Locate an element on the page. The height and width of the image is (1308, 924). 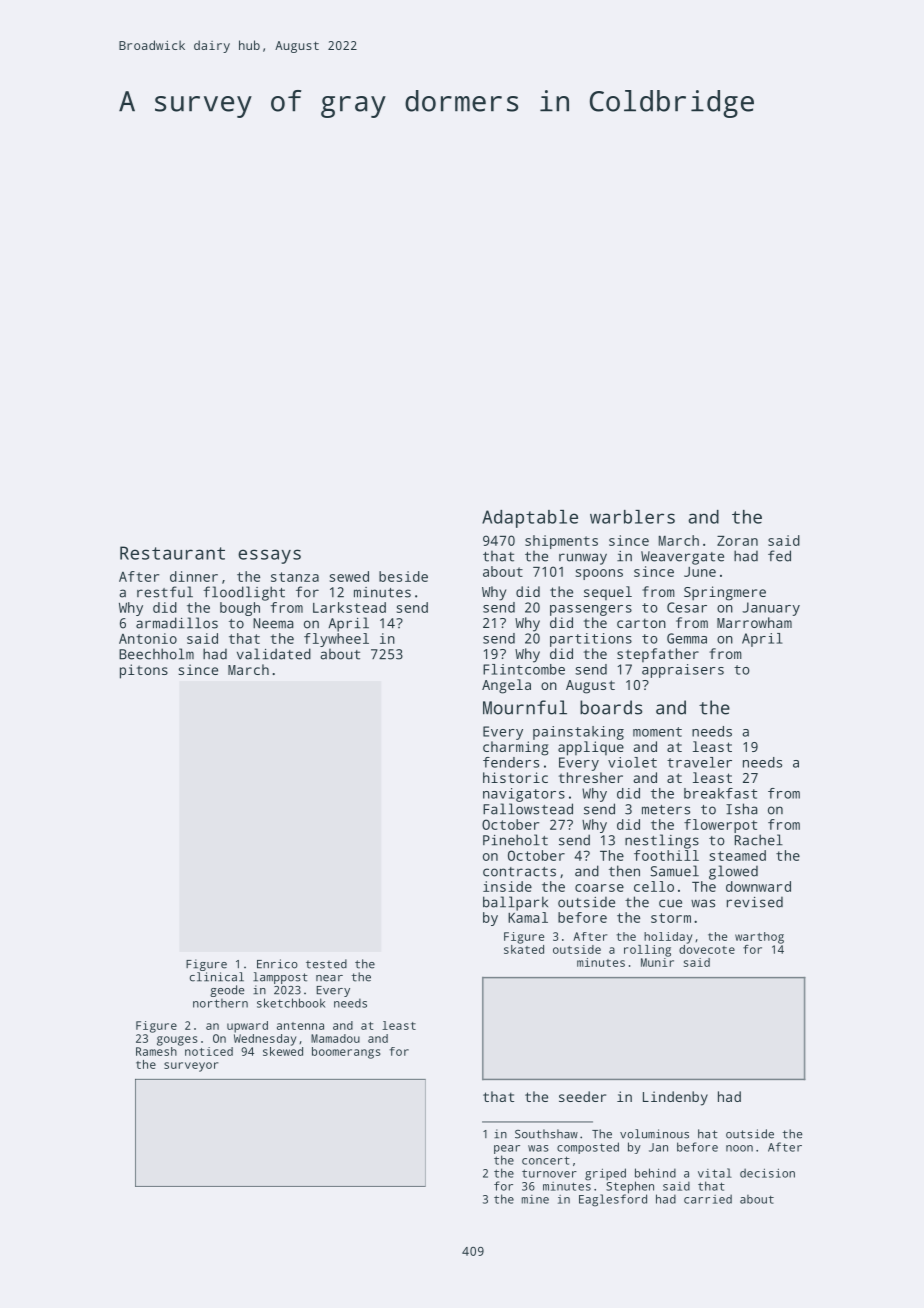
pear is located at coordinates (507, 1149).
